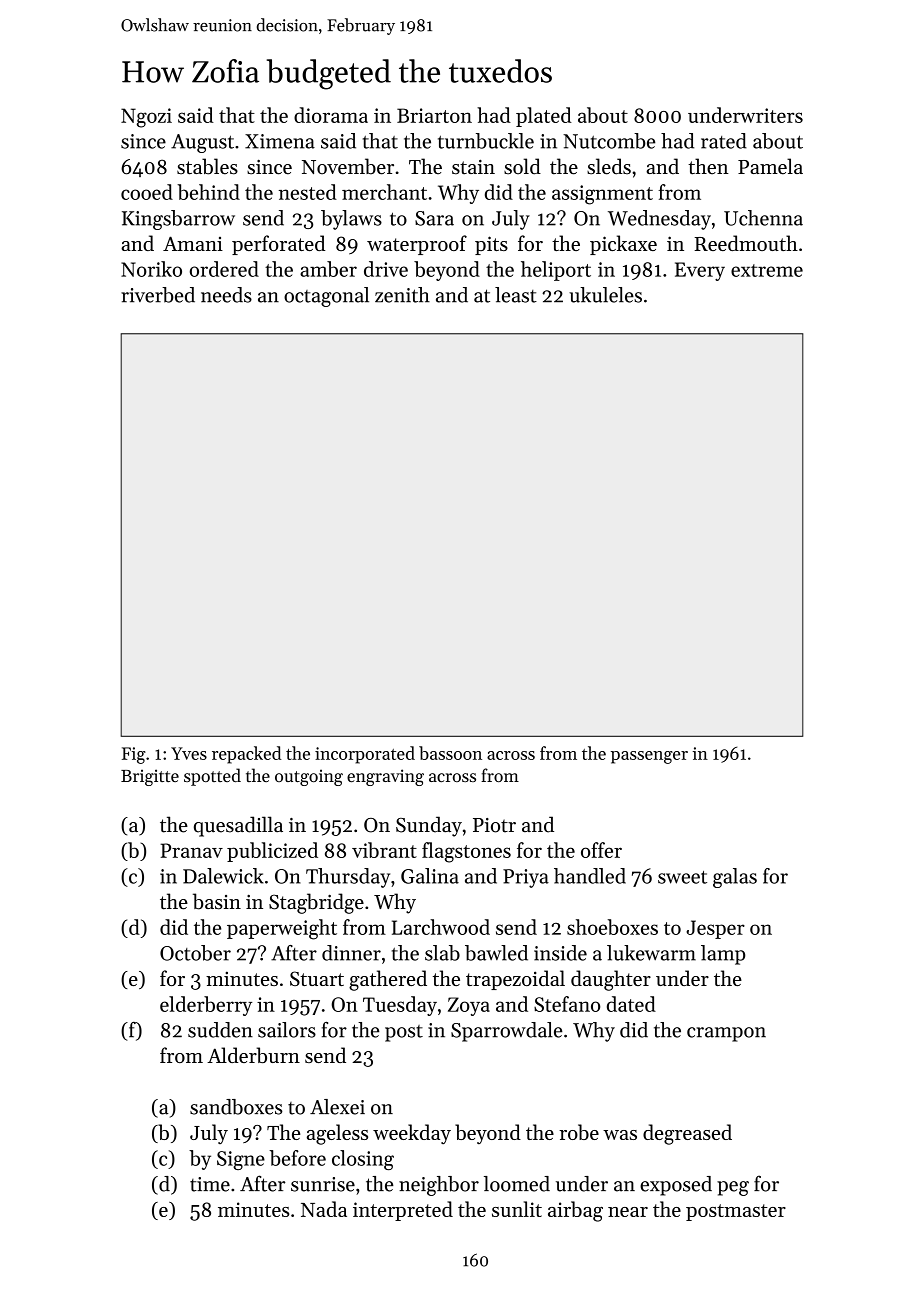 This screenshot has width=924, height=1308. Describe the element at coordinates (412, 1134) in the screenshot. I see `weekday` at that location.
